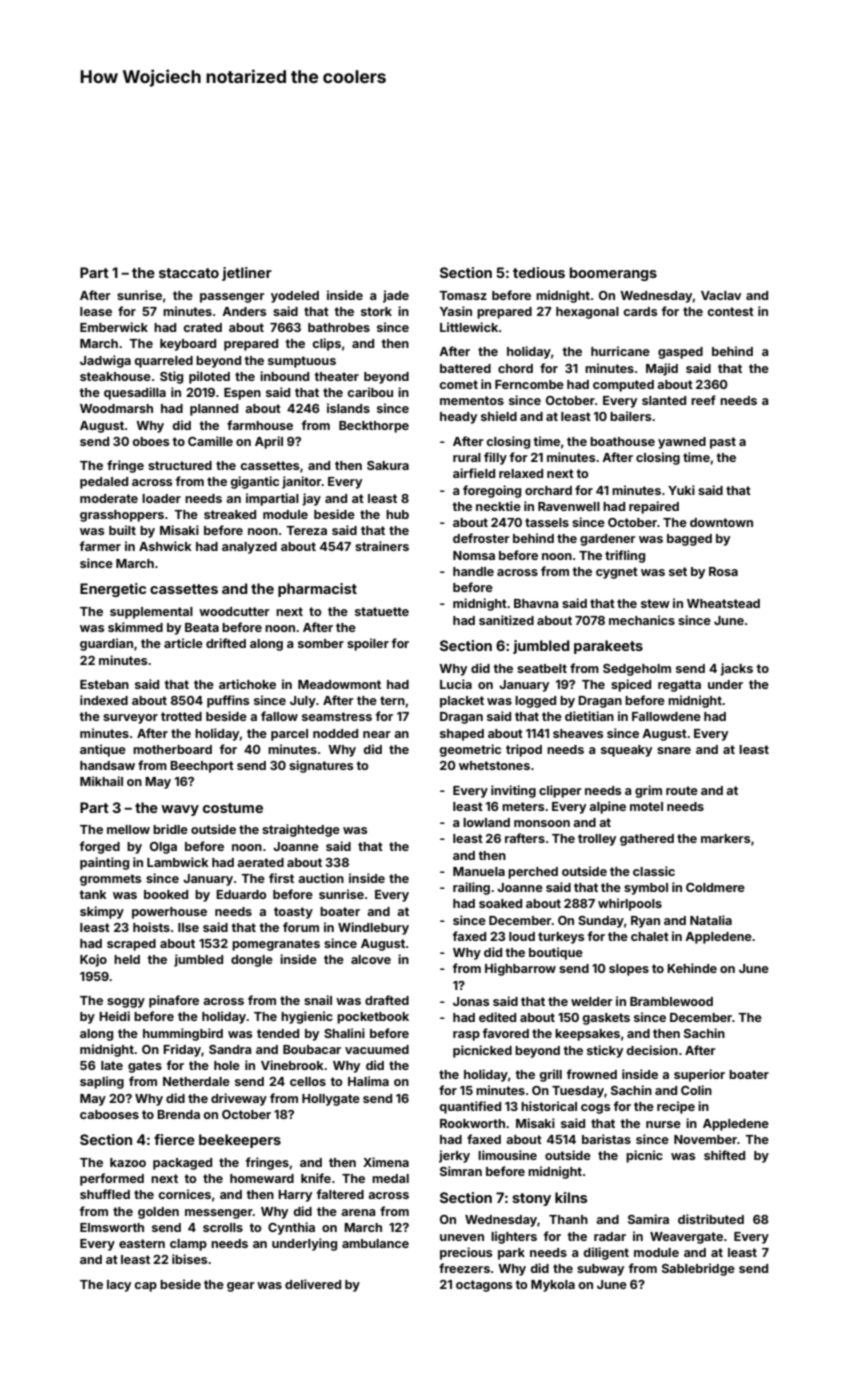 This page has width=849, height=1400. What do you see at coordinates (126, 1003) in the page?
I see `soggy` at bounding box center [126, 1003].
